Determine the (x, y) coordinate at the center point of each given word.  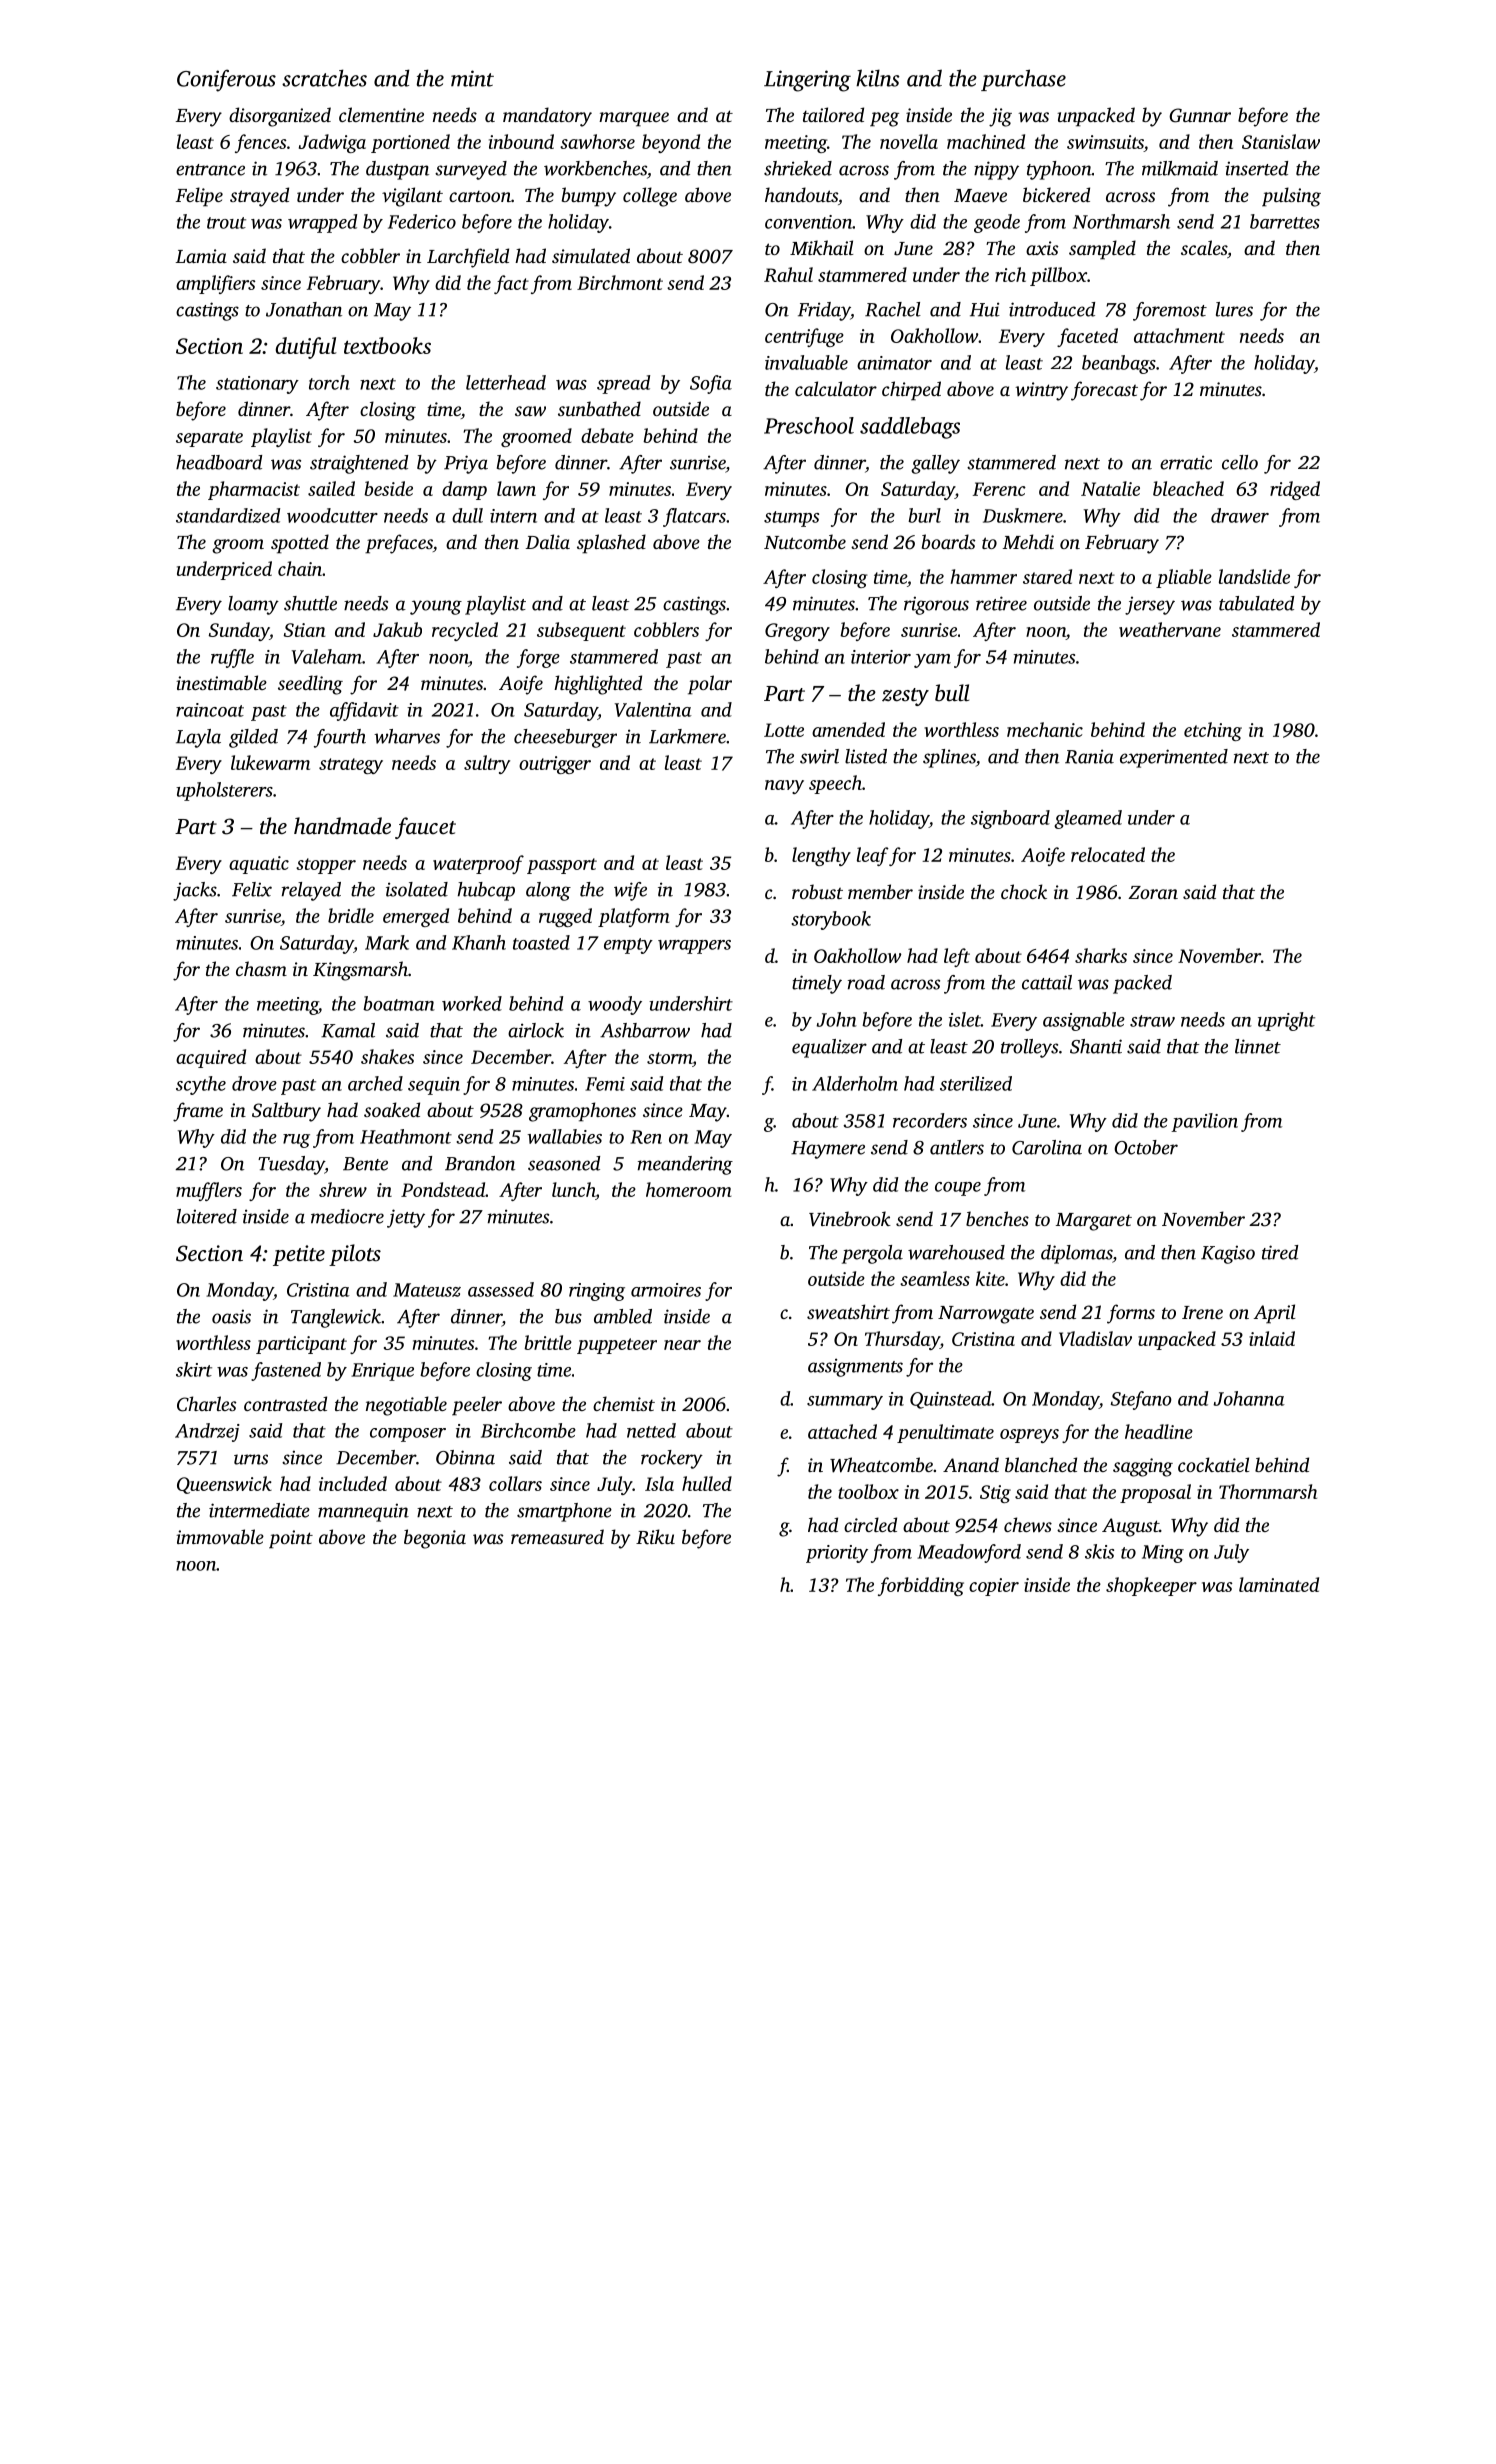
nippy (996, 170)
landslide (1254, 576)
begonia (435, 1539)
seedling (310, 685)
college (650, 197)
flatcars (694, 517)
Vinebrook (850, 1219)
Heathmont (406, 1136)
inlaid (1272, 1338)
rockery (672, 1459)
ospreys (1029, 1436)
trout (226, 223)
